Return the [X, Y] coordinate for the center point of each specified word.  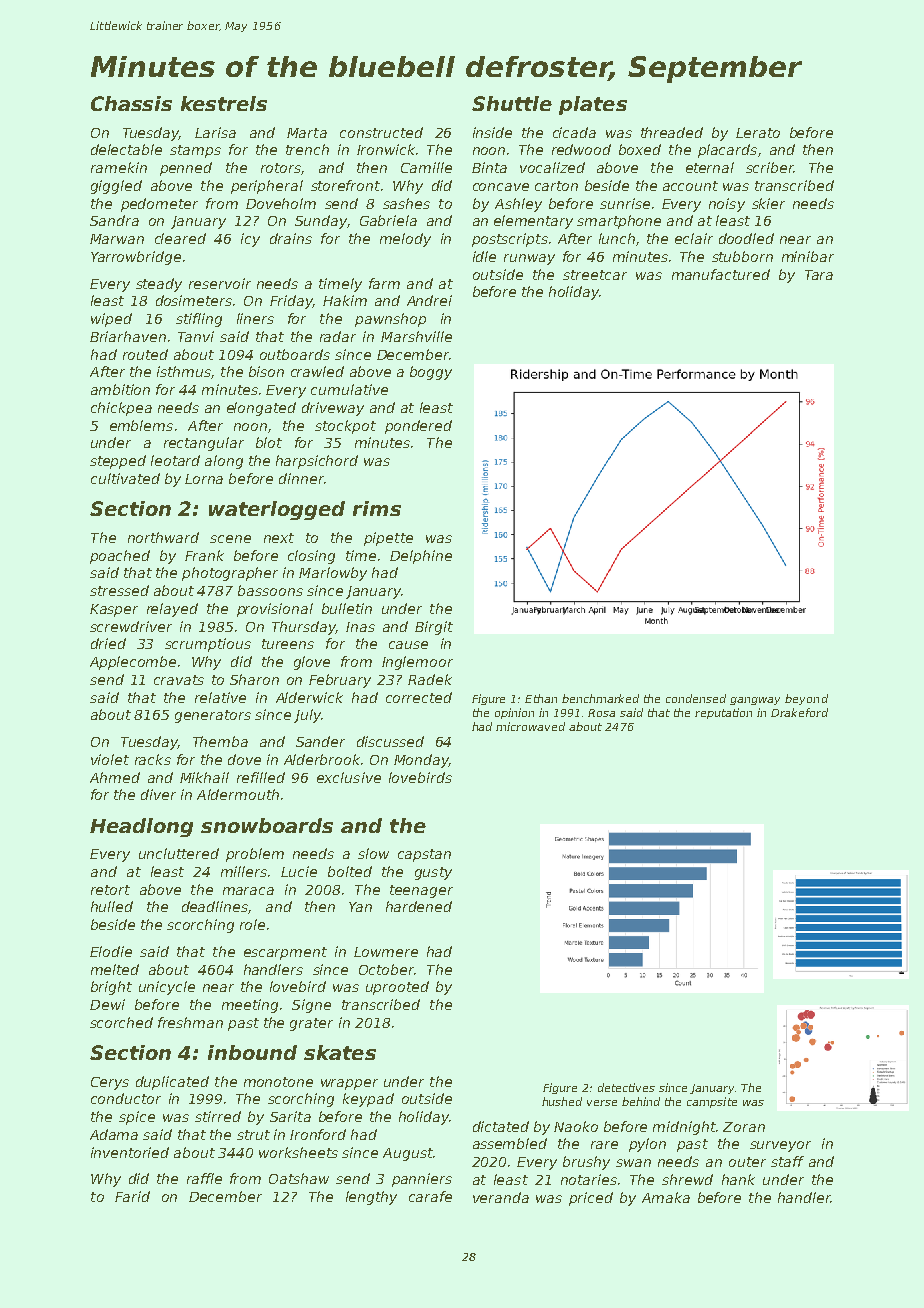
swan [633, 1163]
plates [593, 105]
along [224, 462]
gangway [755, 701]
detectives [626, 1087]
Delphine [421, 557]
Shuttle [512, 103]
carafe [430, 1196]
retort [110, 890]
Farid [132, 1196]
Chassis [131, 103]
